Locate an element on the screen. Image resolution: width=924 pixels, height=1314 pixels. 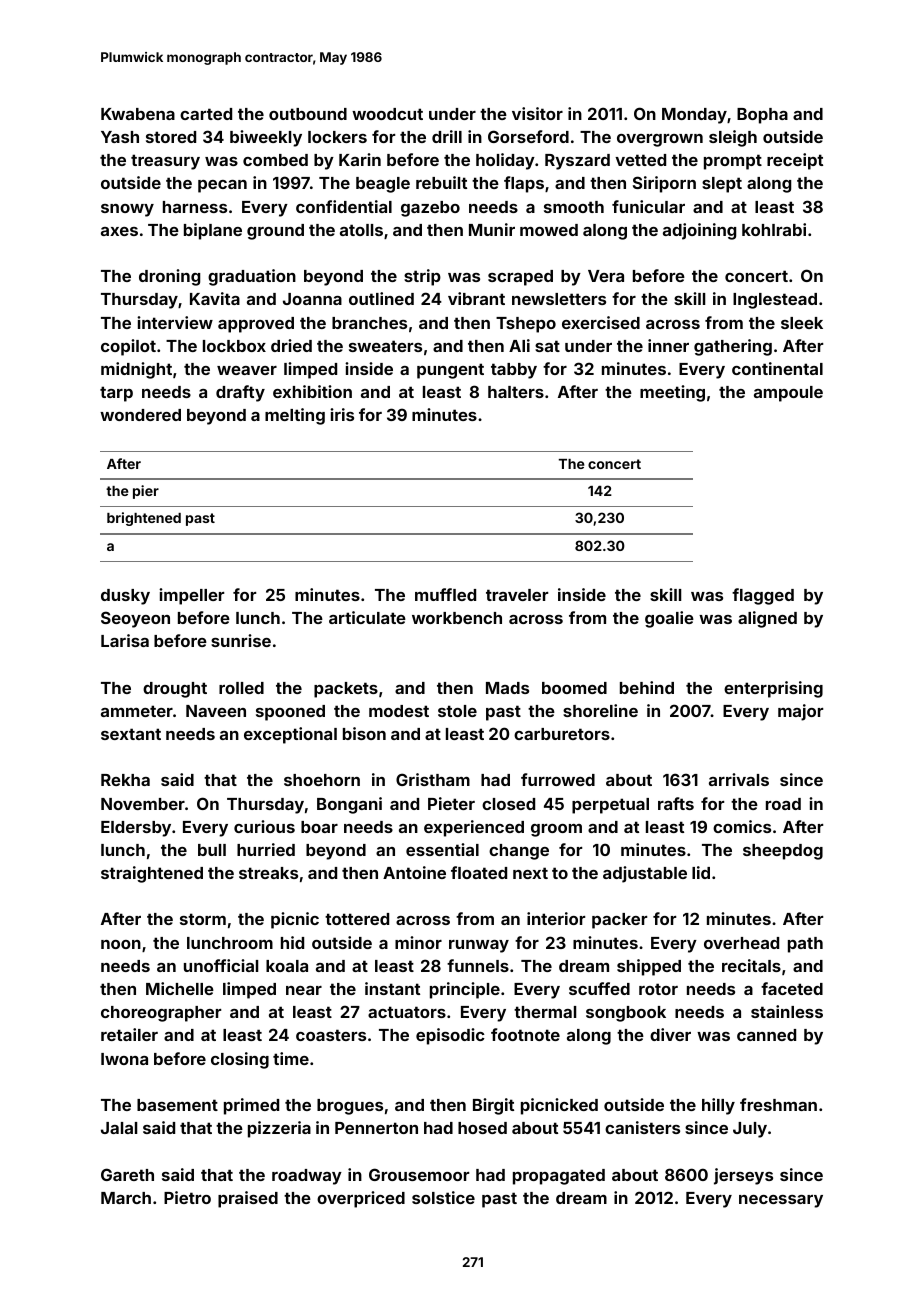
copilot is located at coordinates (128, 347).
